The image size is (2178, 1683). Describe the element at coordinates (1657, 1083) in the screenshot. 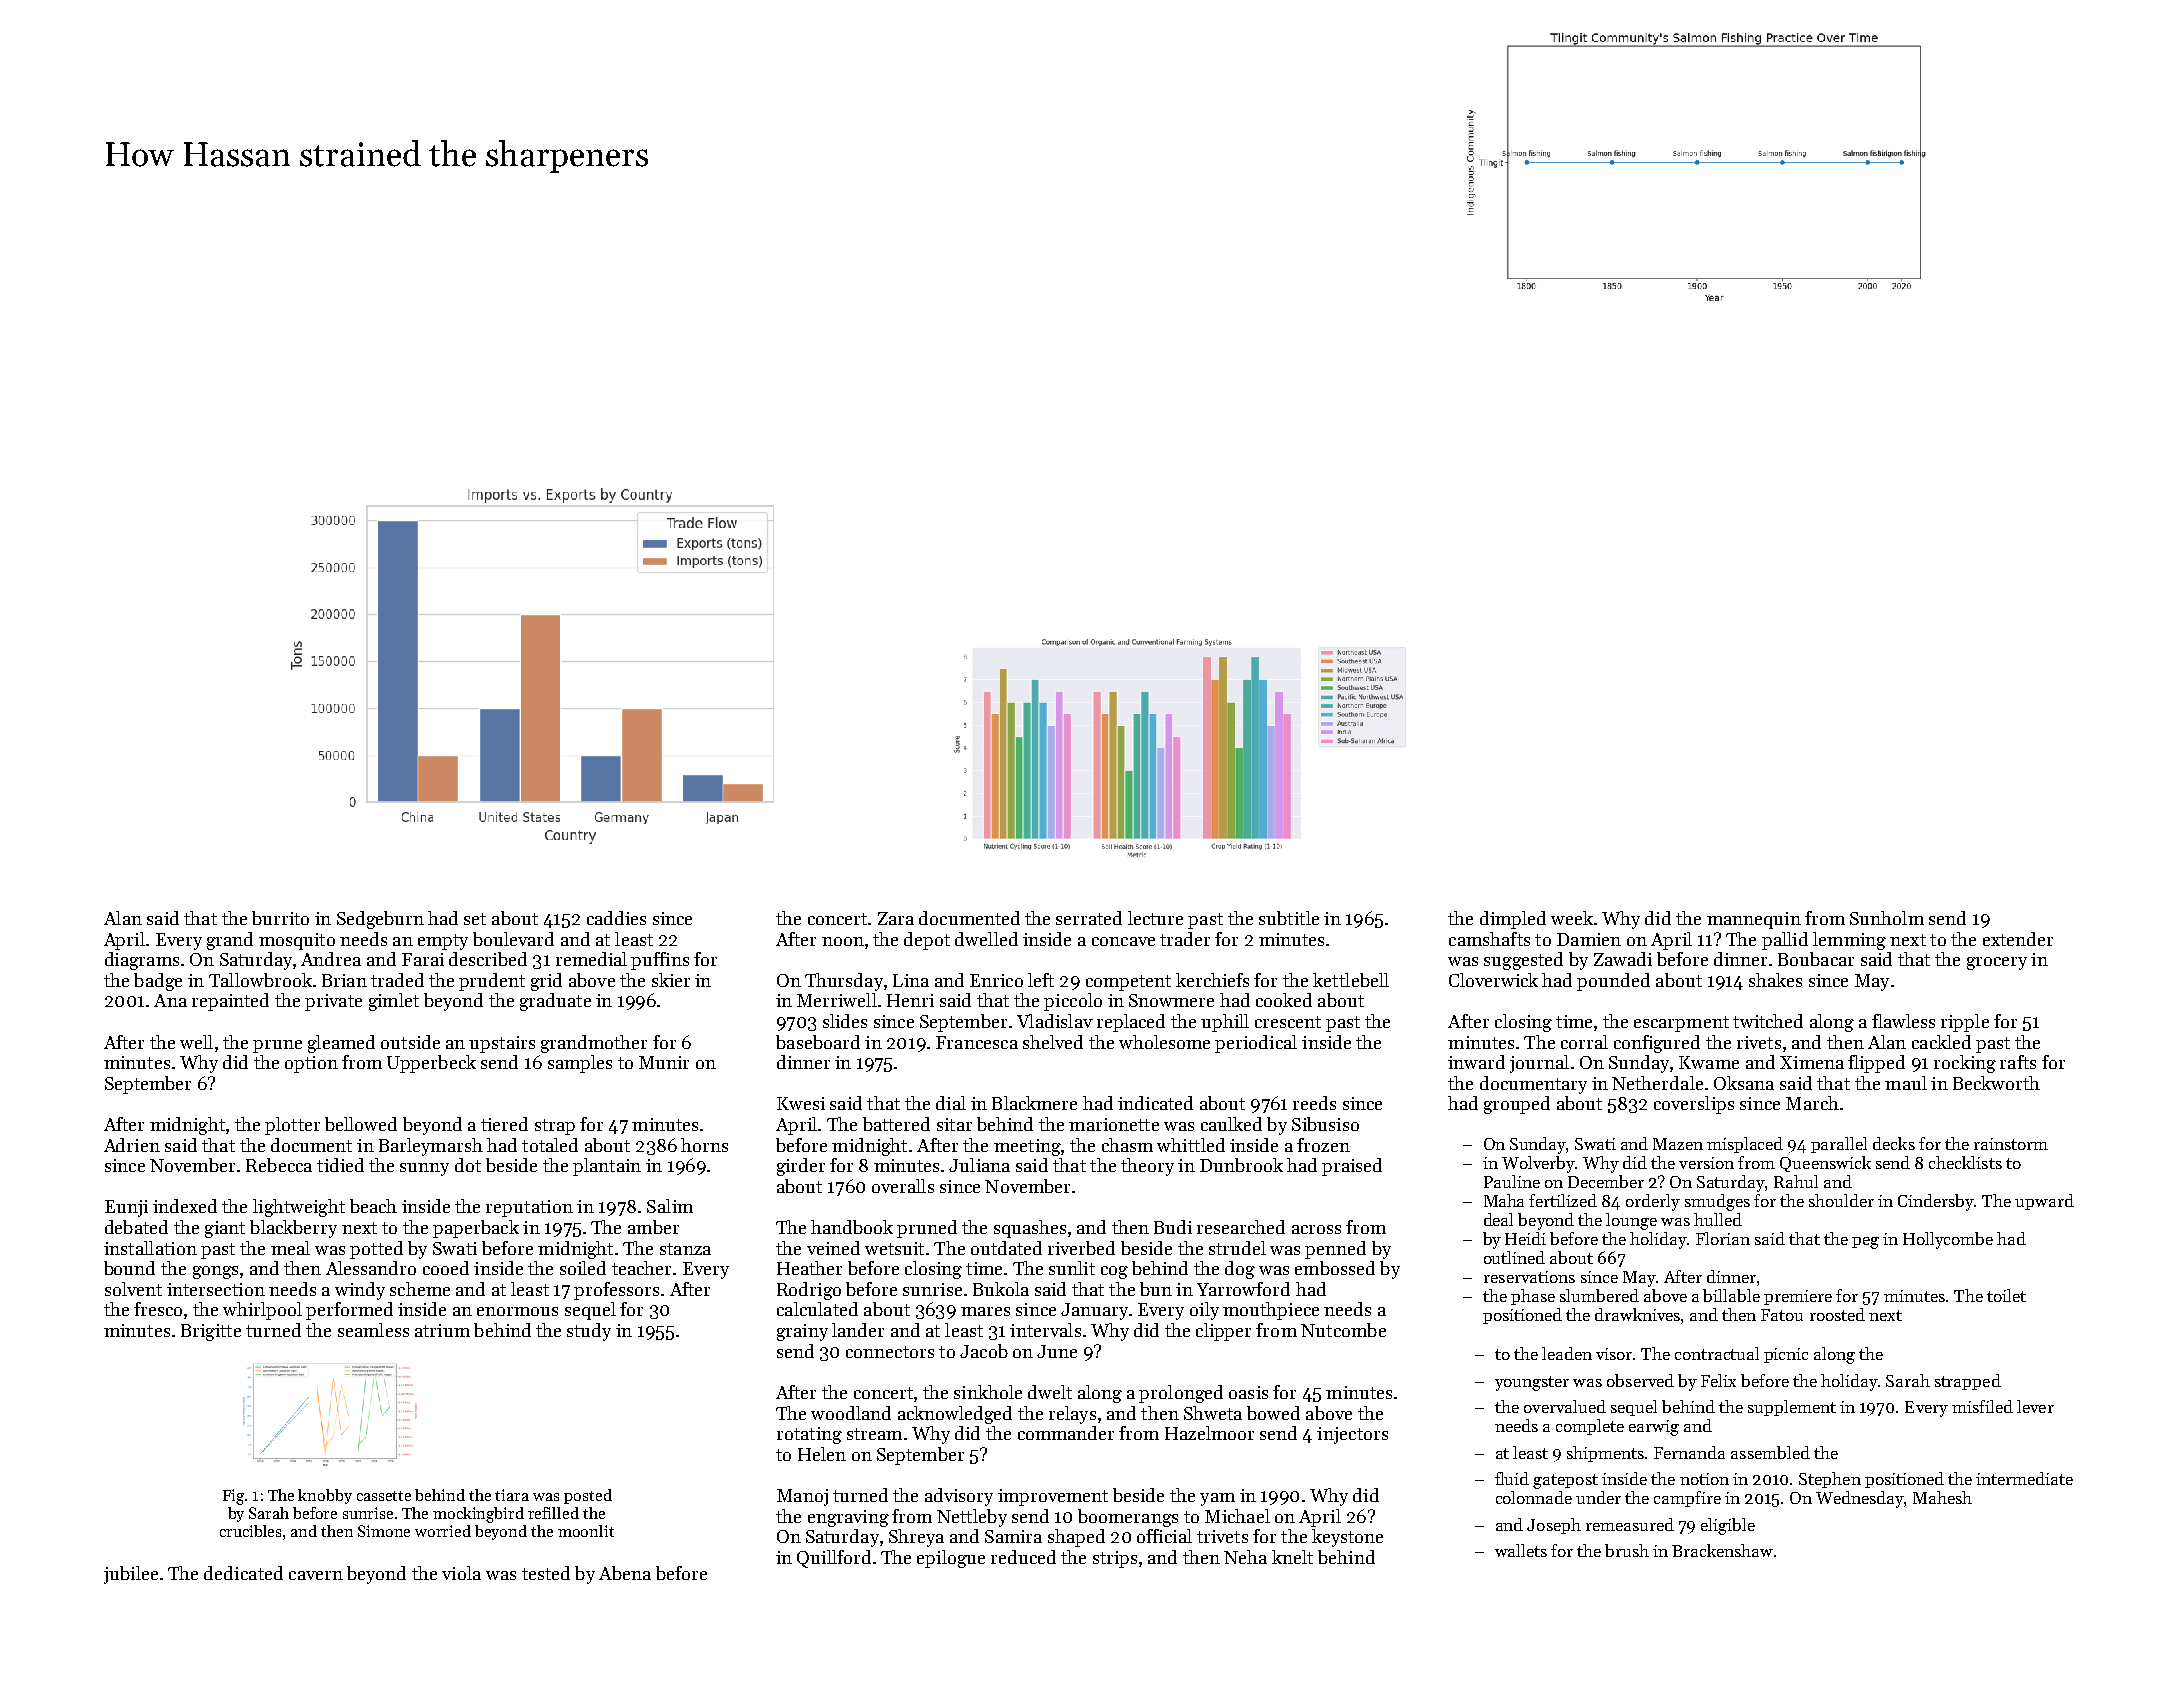

I see `Netherdale` at that location.
